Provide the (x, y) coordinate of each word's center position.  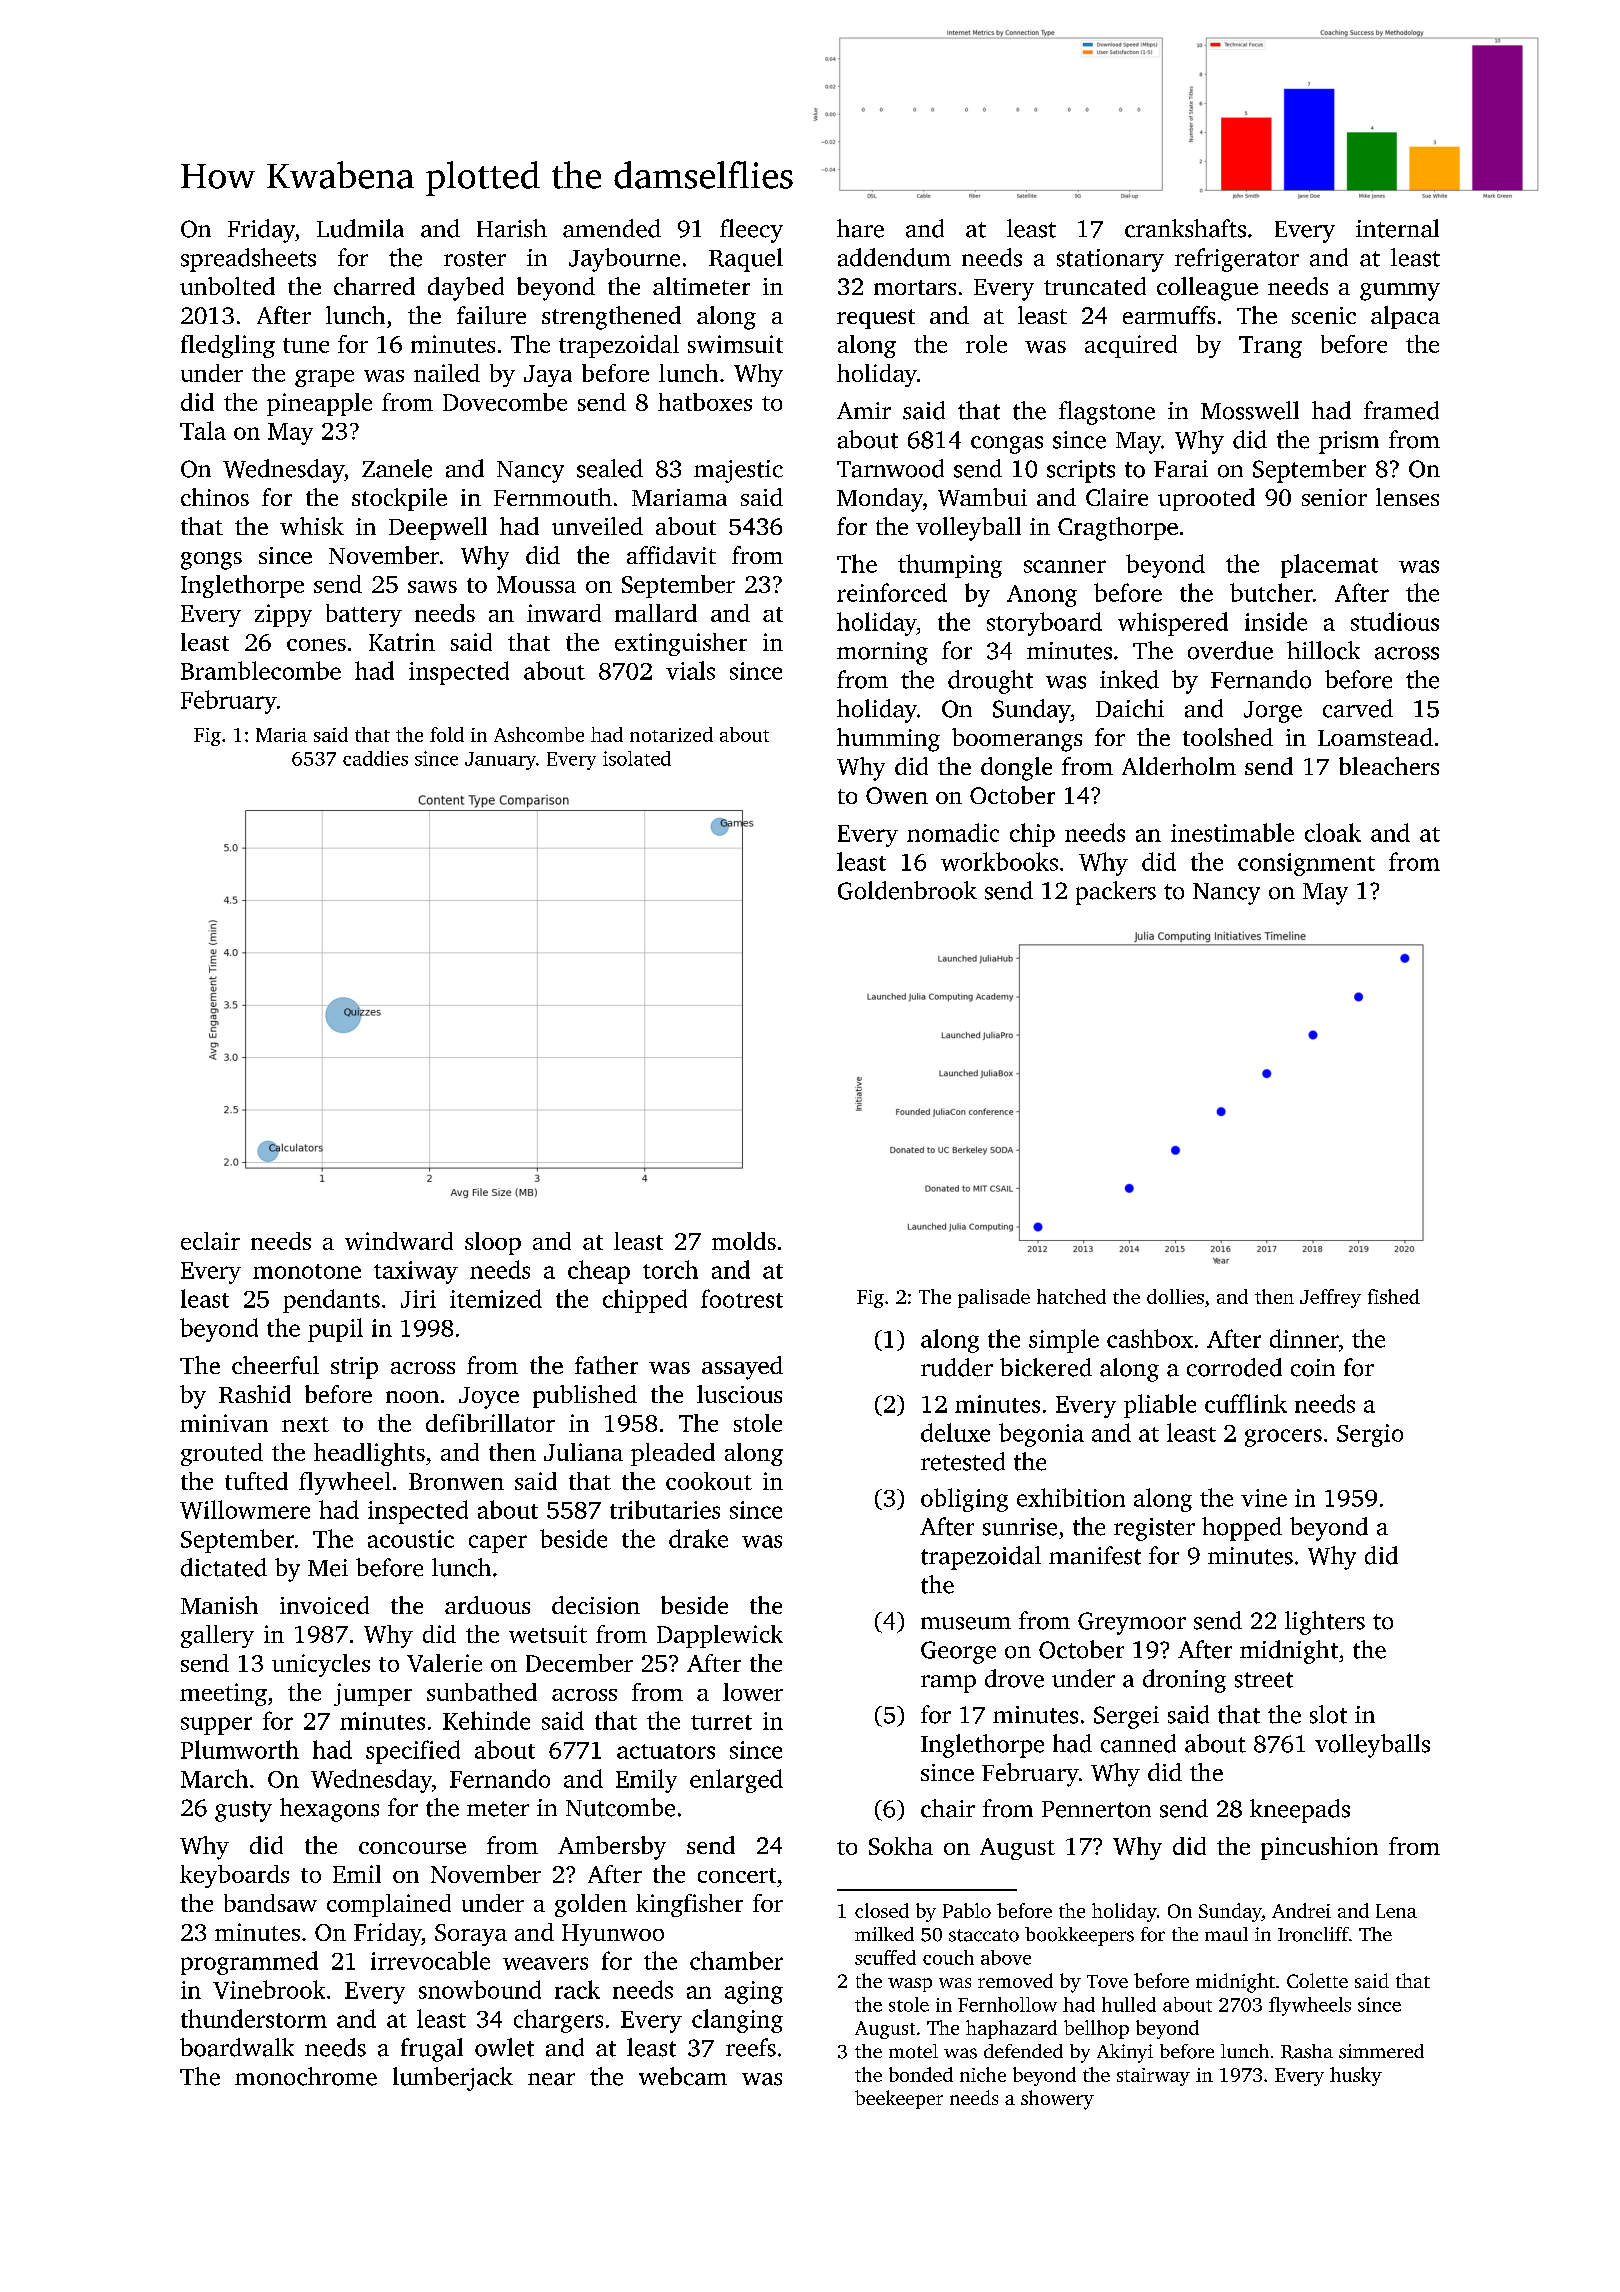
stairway (1153, 2077)
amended (612, 228)
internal (1397, 228)
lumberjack (453, 2079)
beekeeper (899, 2099)
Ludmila (360, 228)
